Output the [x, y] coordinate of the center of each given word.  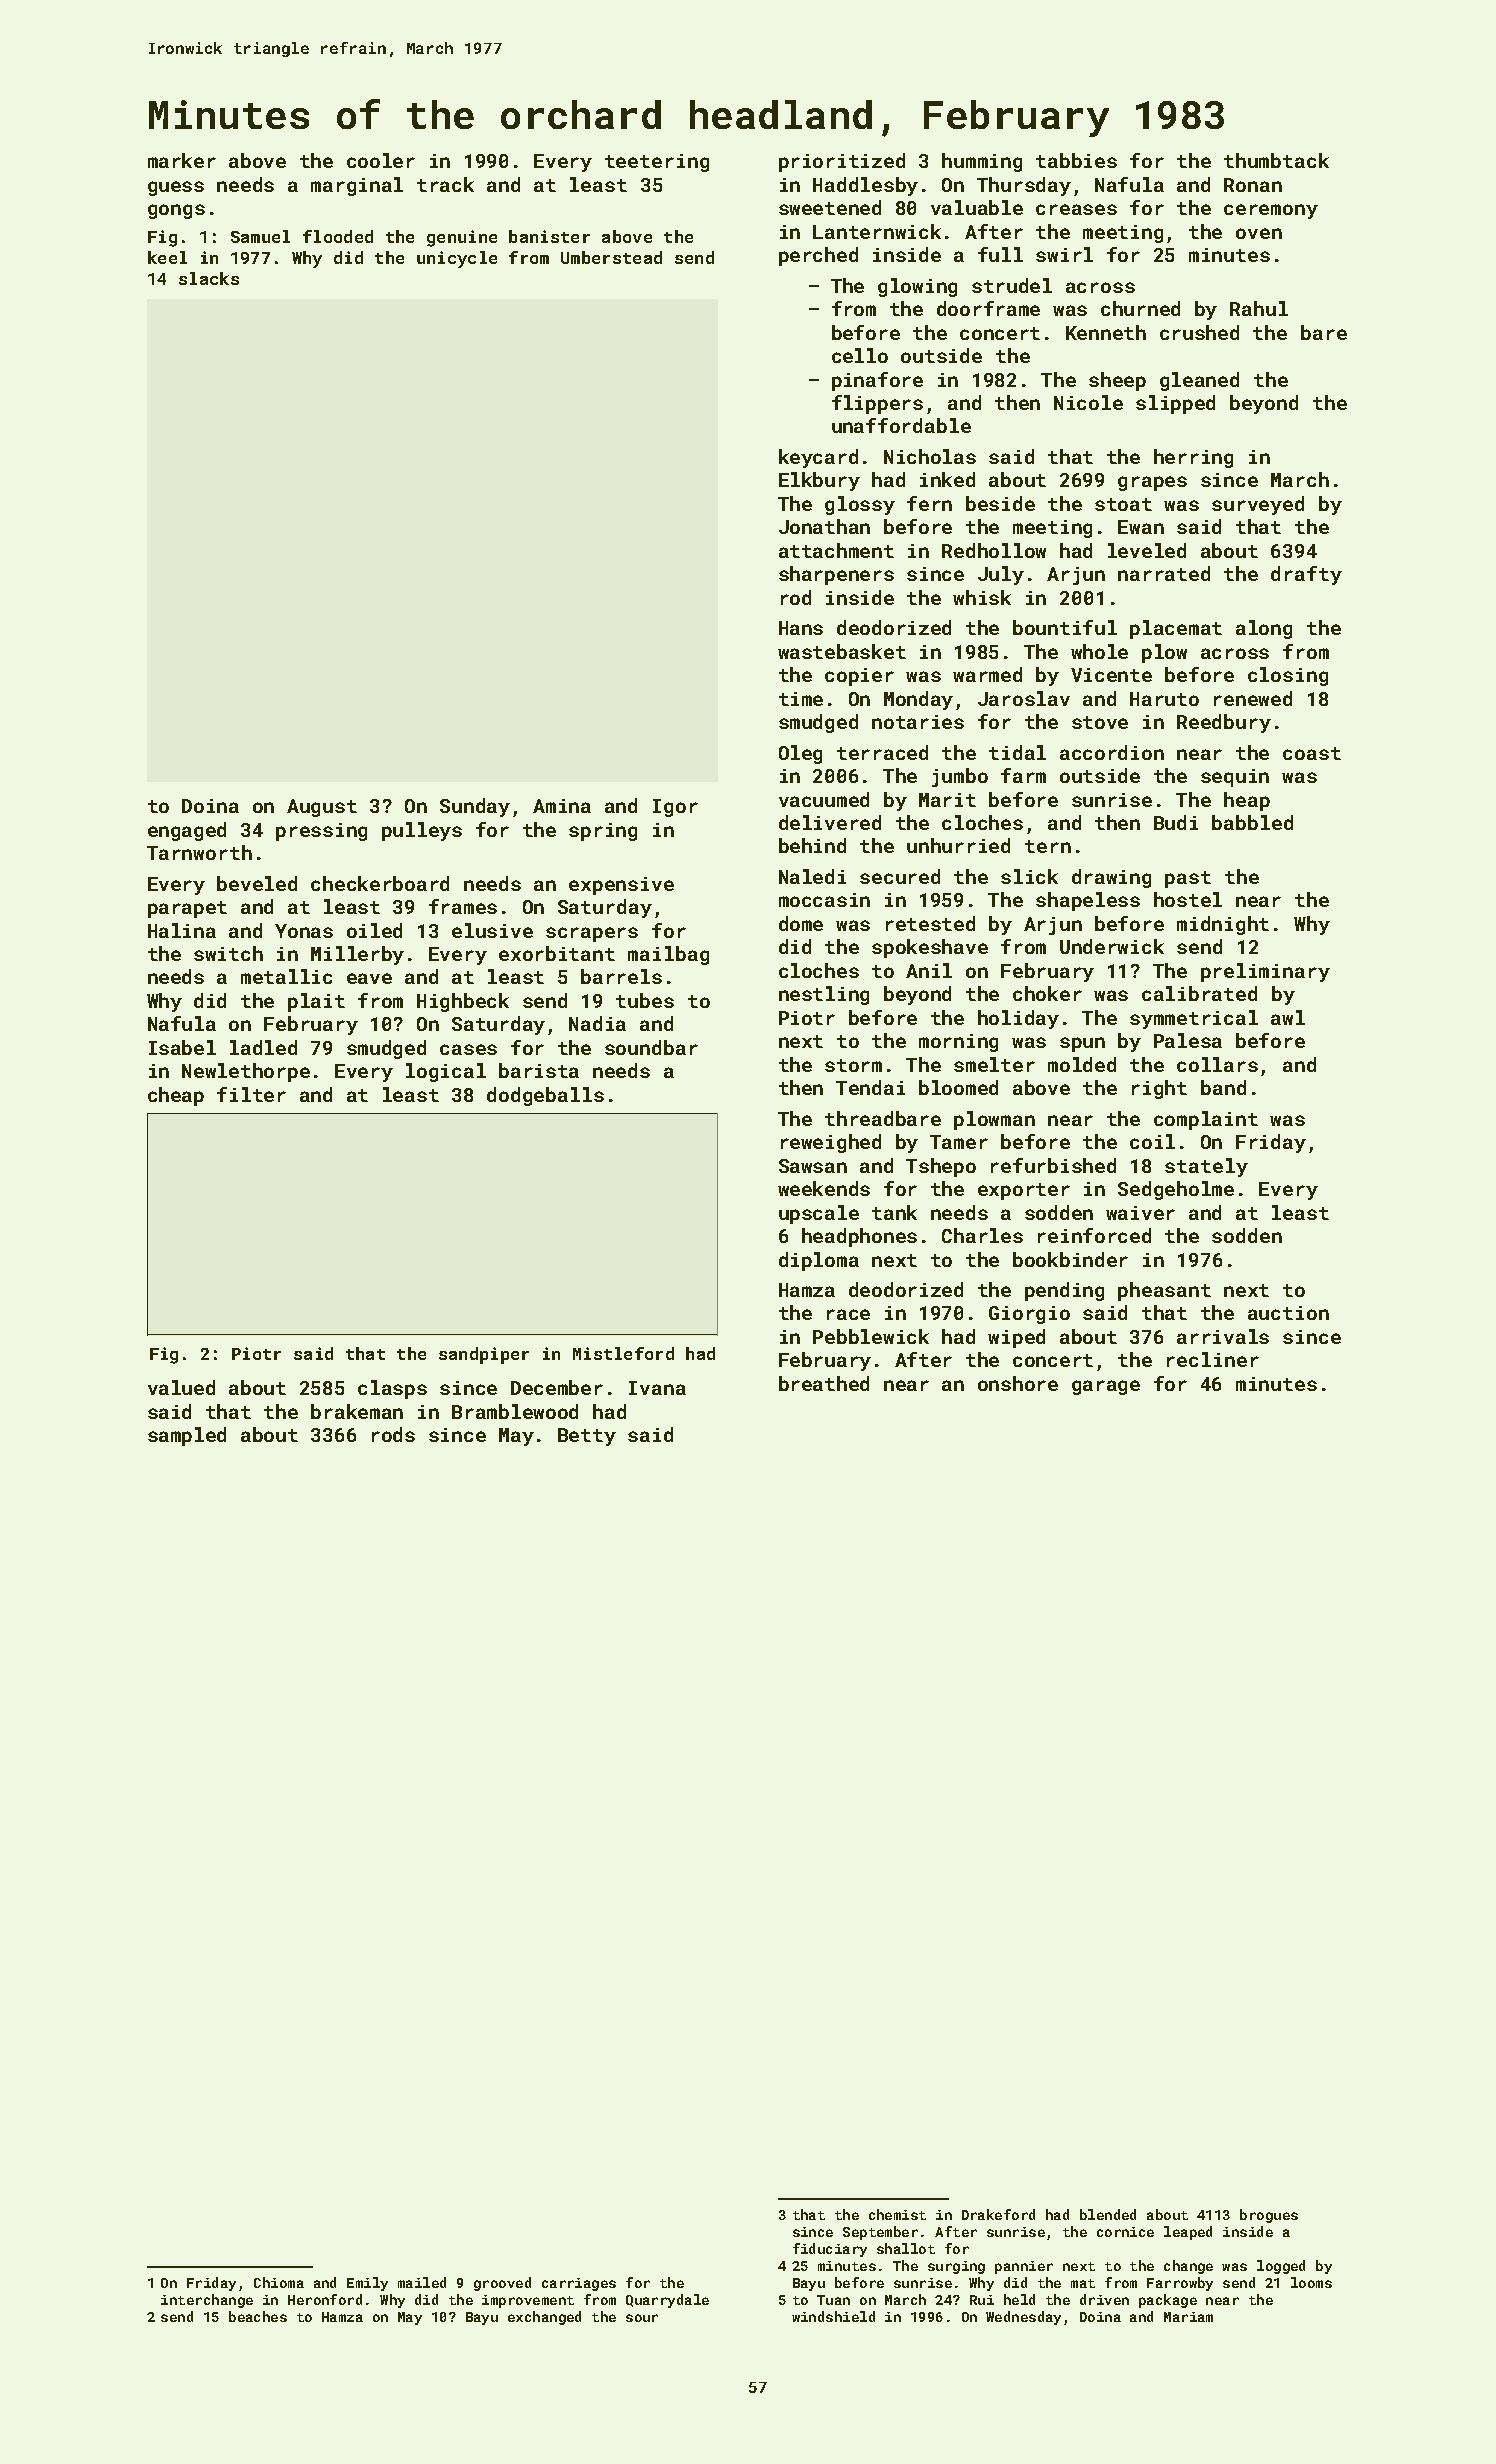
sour [642, 2318]
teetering [657, 163]
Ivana [657, 1388]
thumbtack [1276, 160]
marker [182, 160]
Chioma [279, 2282]
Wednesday [1023, 2318]
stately [1206, 1167]
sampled [187, 1436]
